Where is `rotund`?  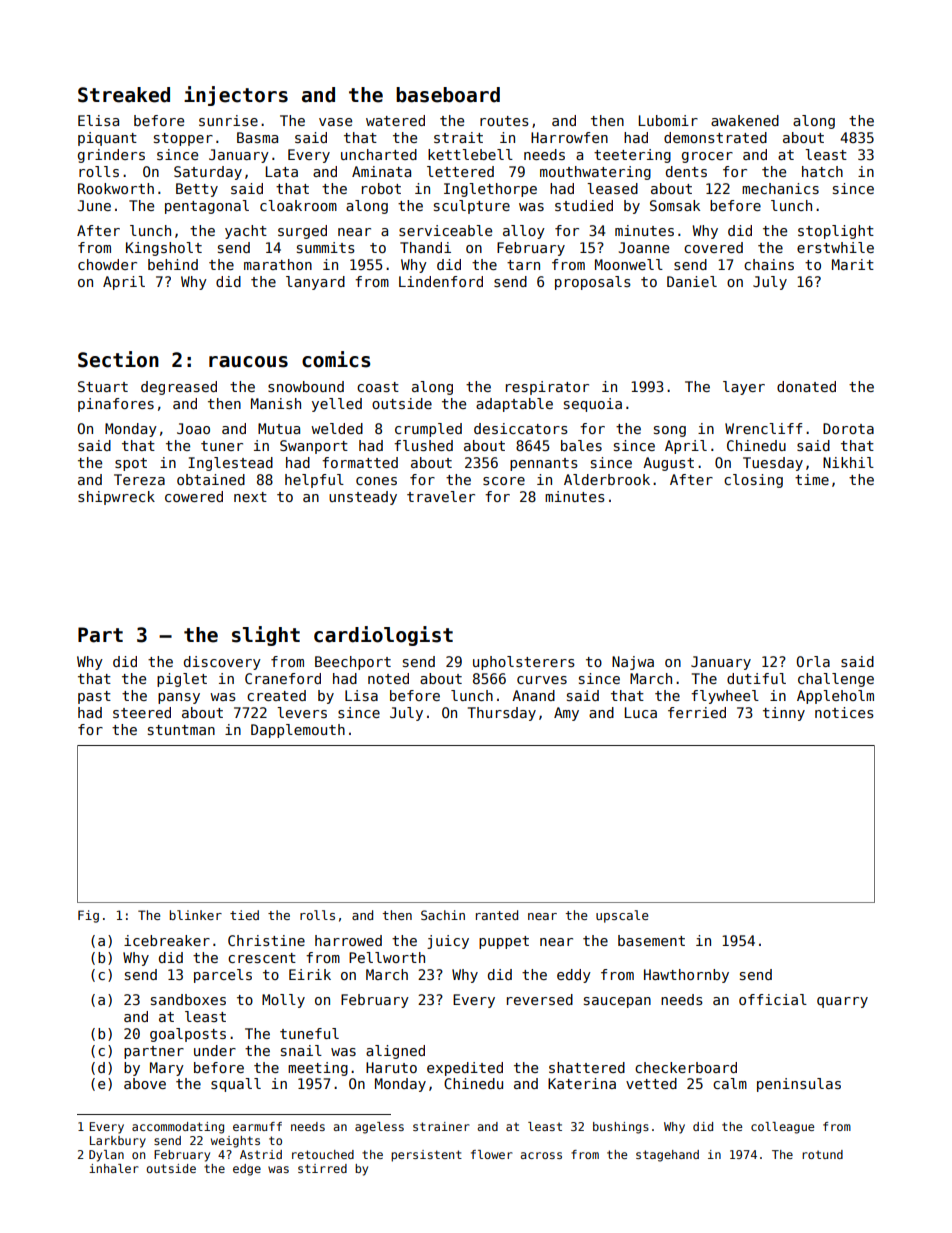 rotund is located at coordinates (822, 1154).
